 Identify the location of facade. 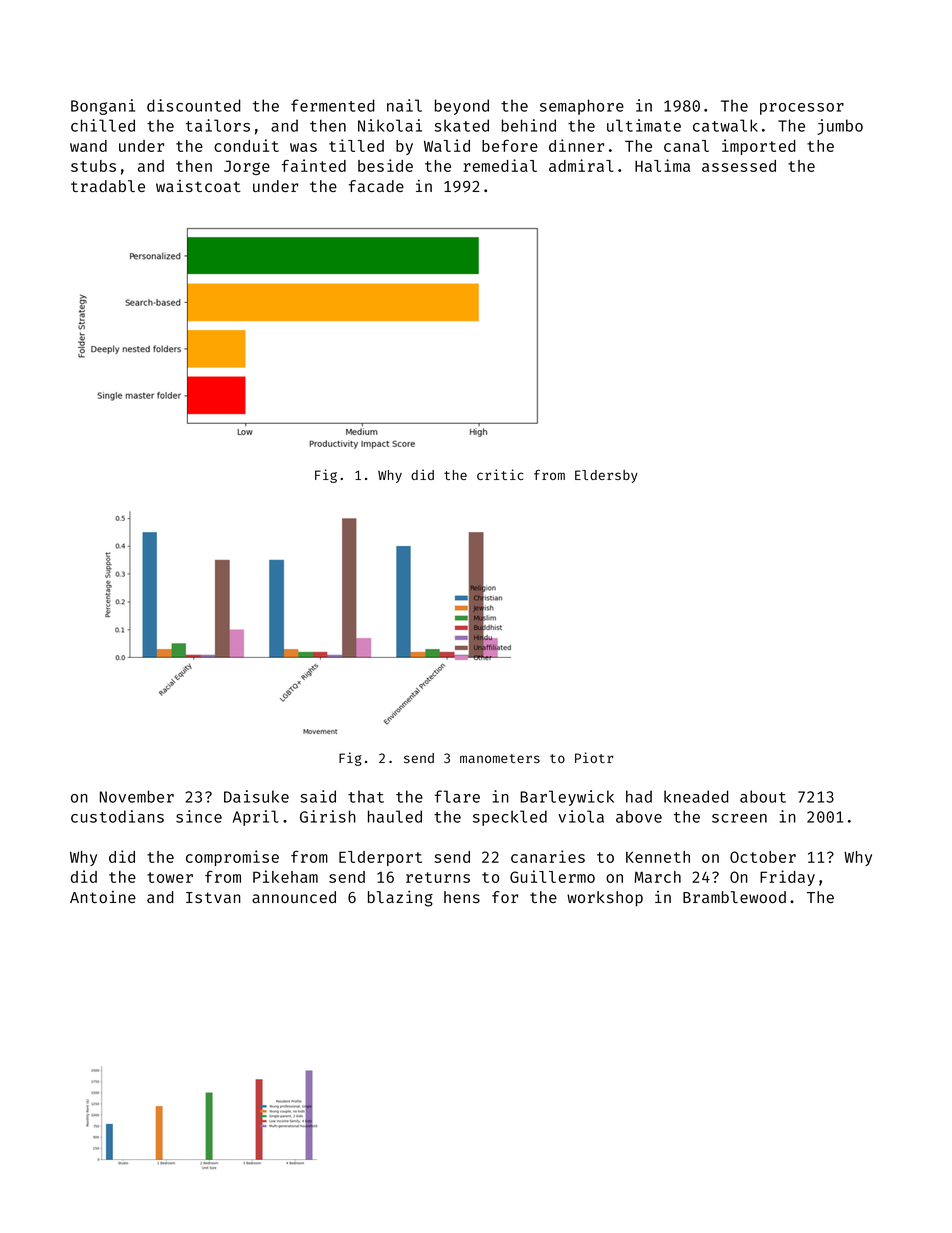
(376, 186).
